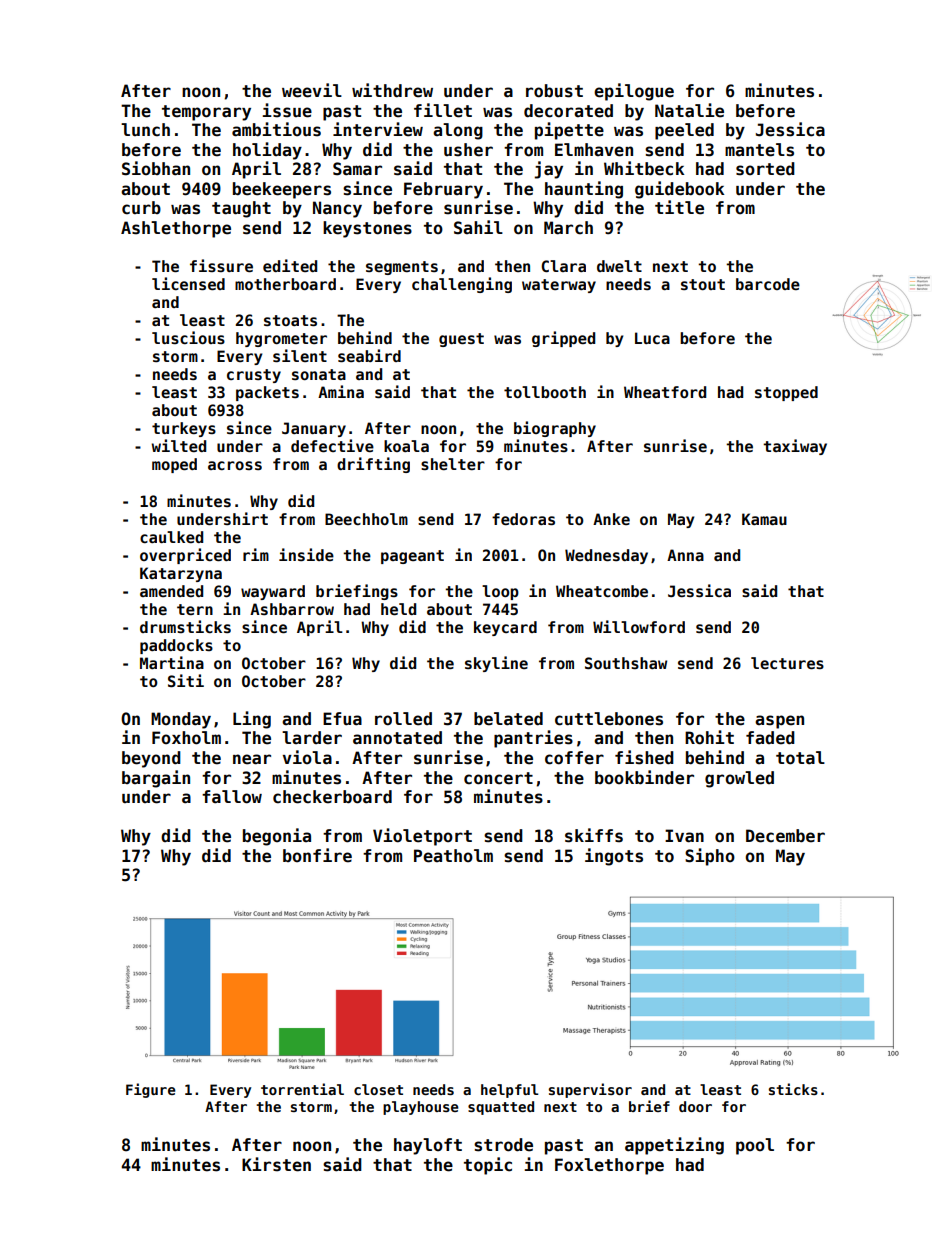 Image resolution: width=952 pixels, height=1233 pixels. What do you see at coordinates (317, 855) in the image?
I see `bonfire` at bounding box center [317, 855].
